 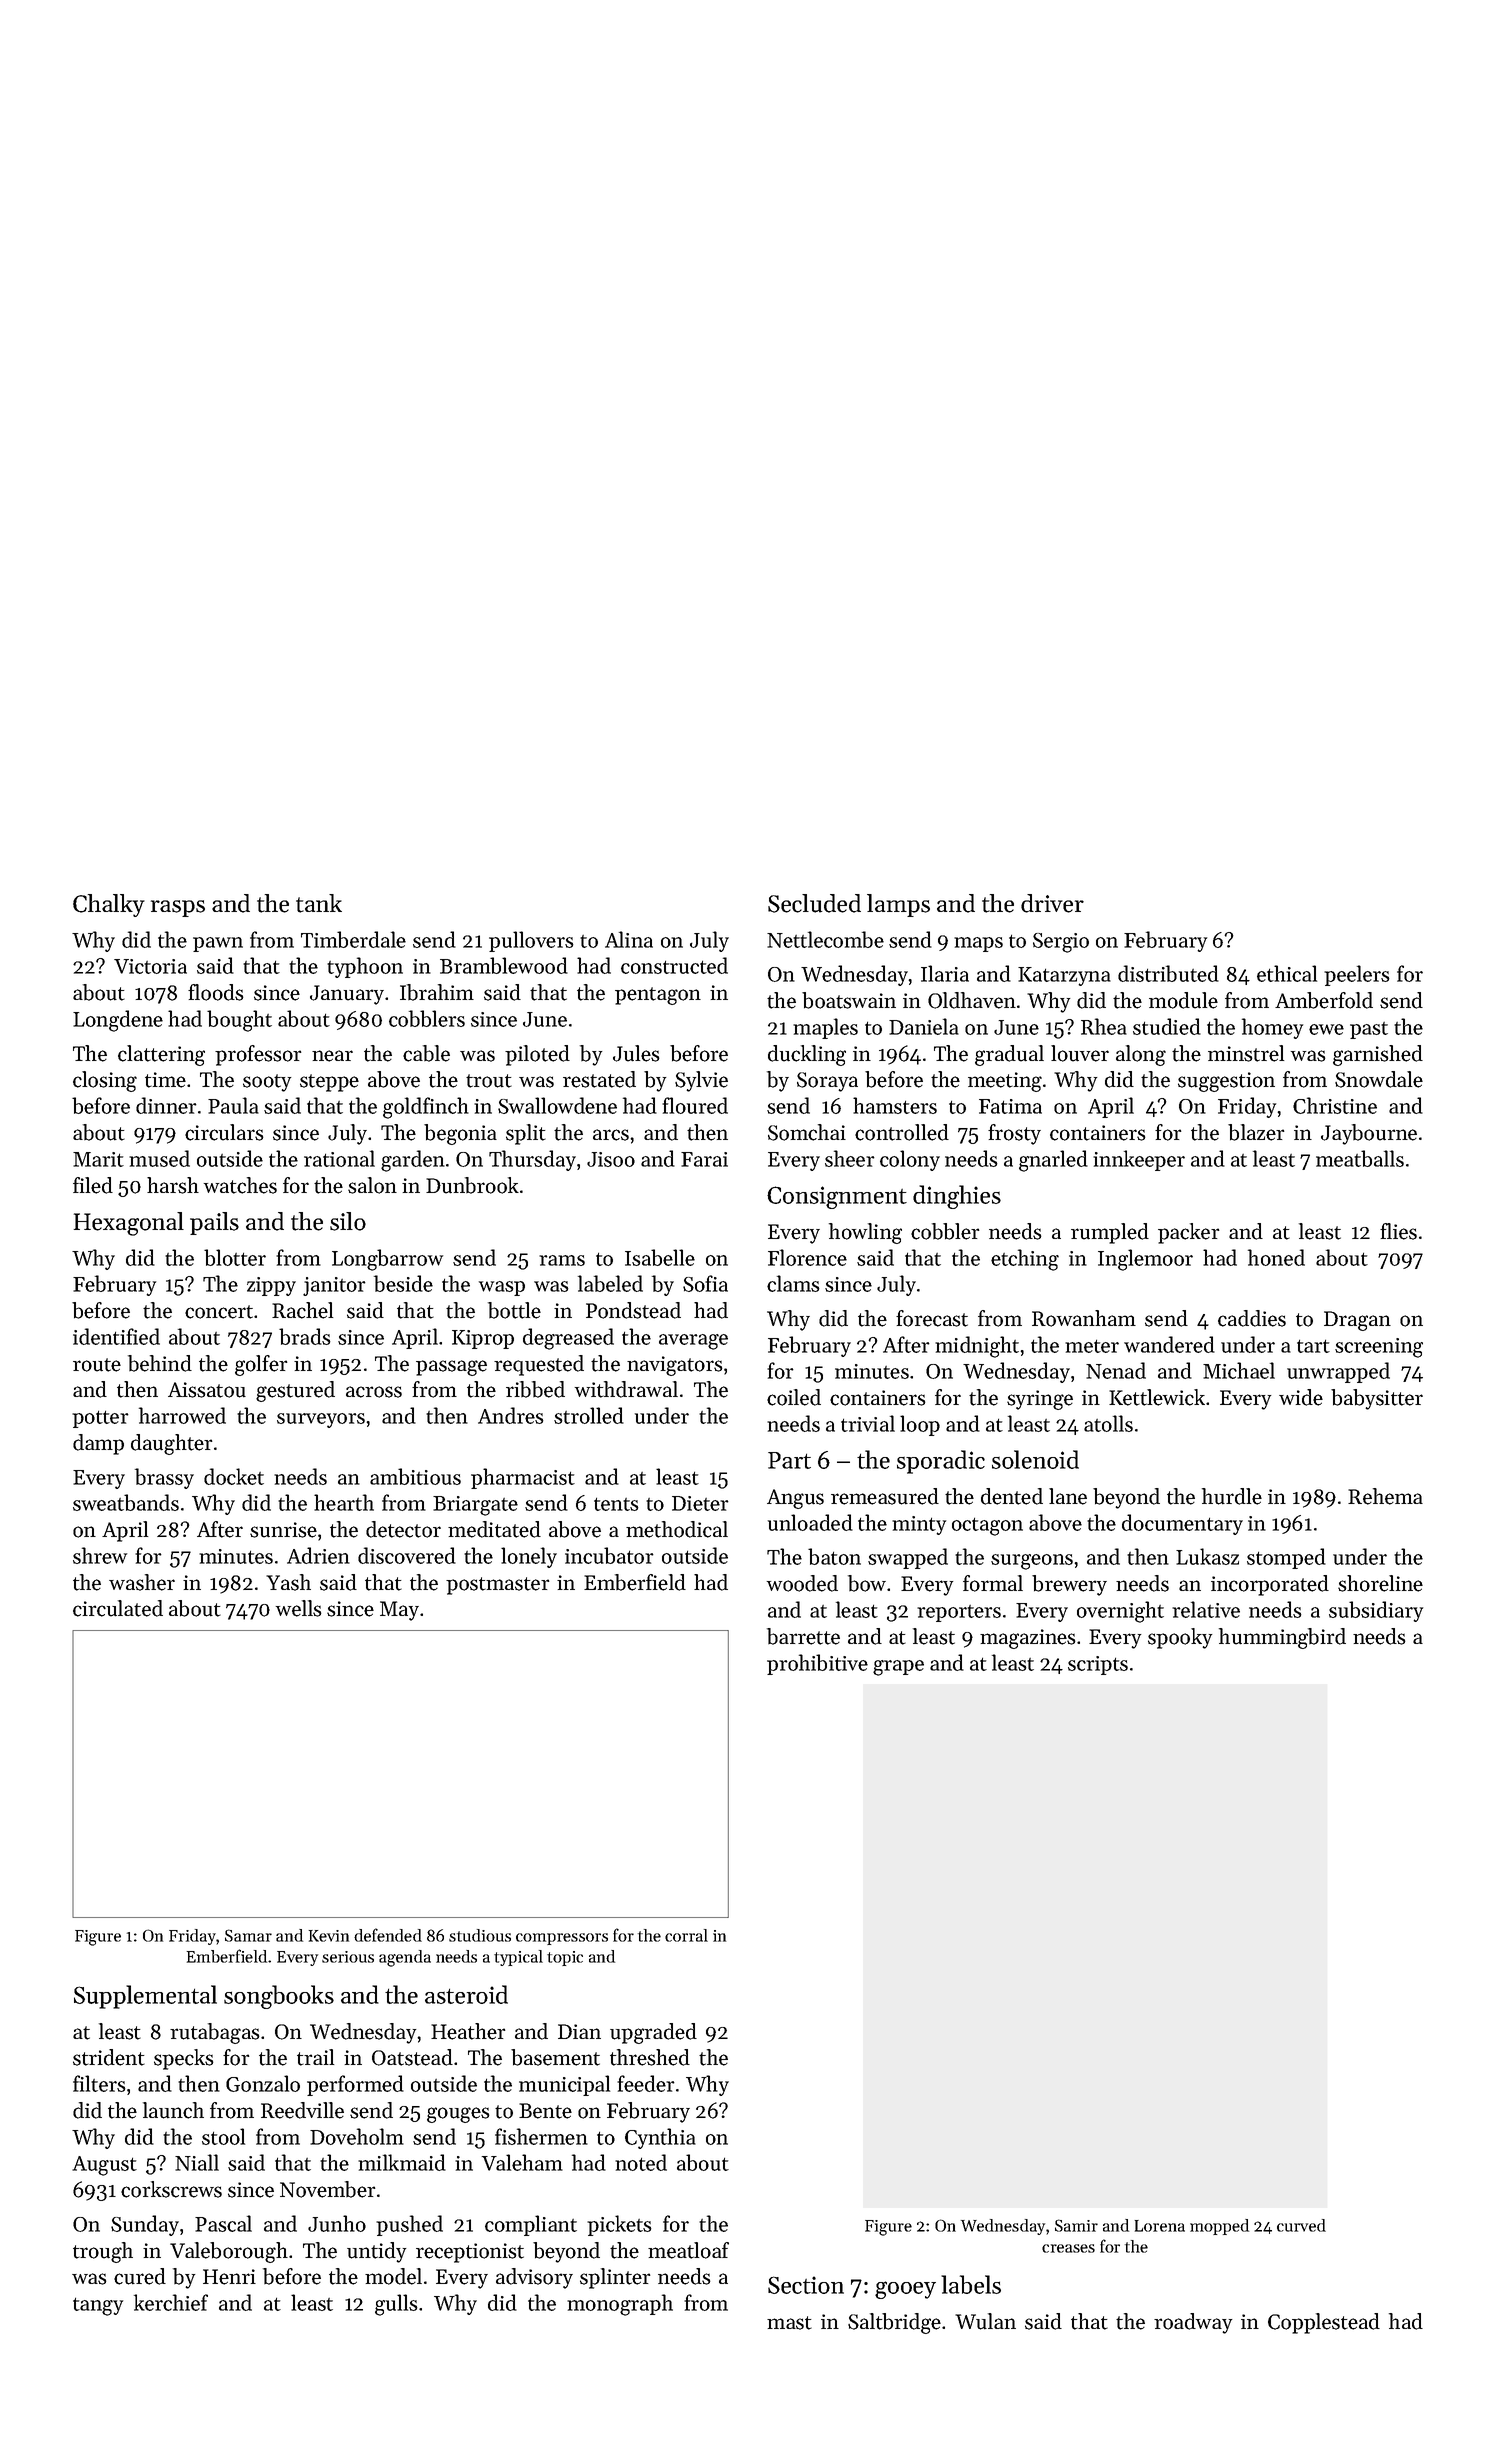 What do you see at coordinates (686, 1935) in the screenshot?
I see `corral` at bounding box center [686, 1935].
